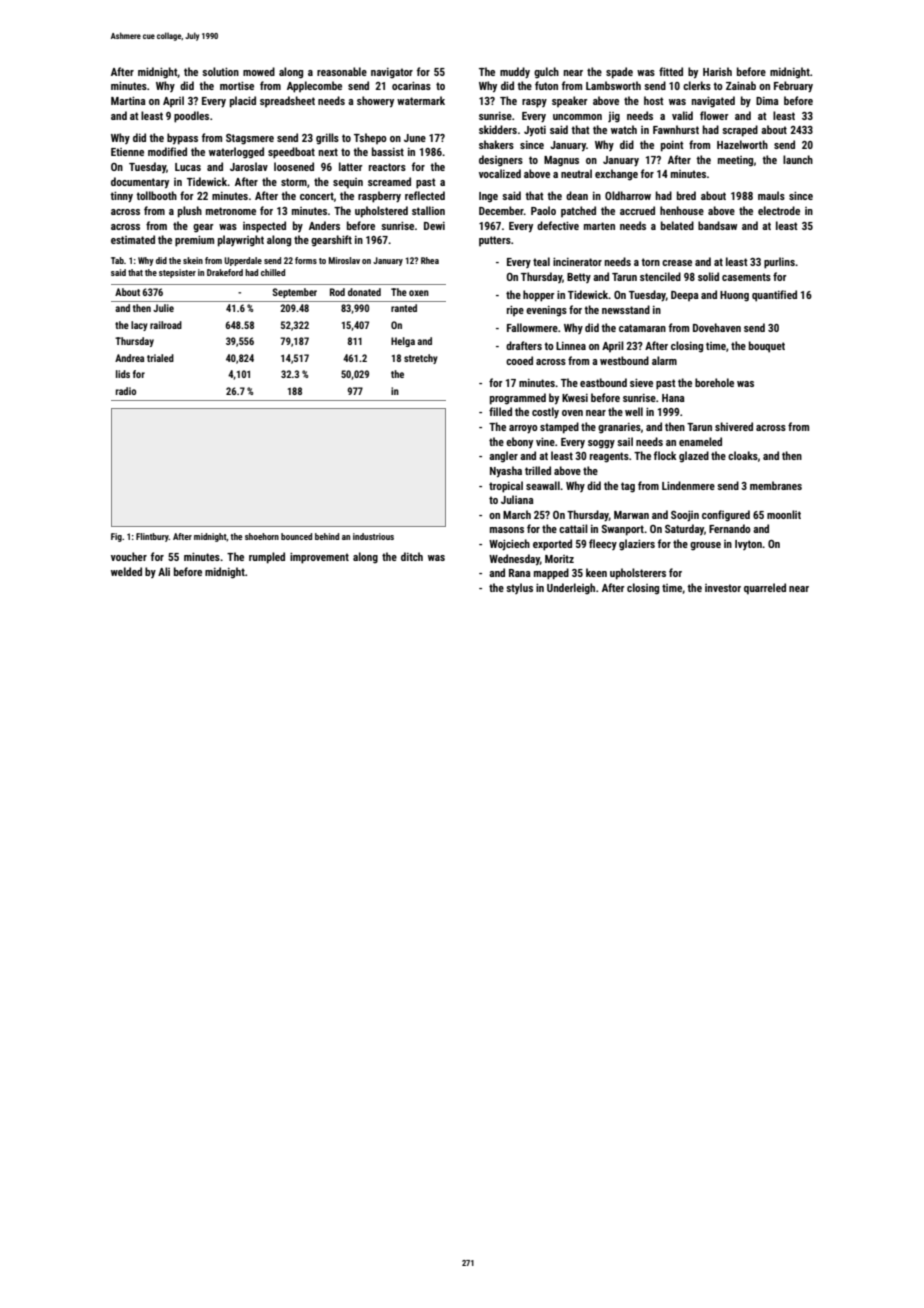  Describe the element at coordinates (677, 225) in the screenshot. I see `belated` at that location.
